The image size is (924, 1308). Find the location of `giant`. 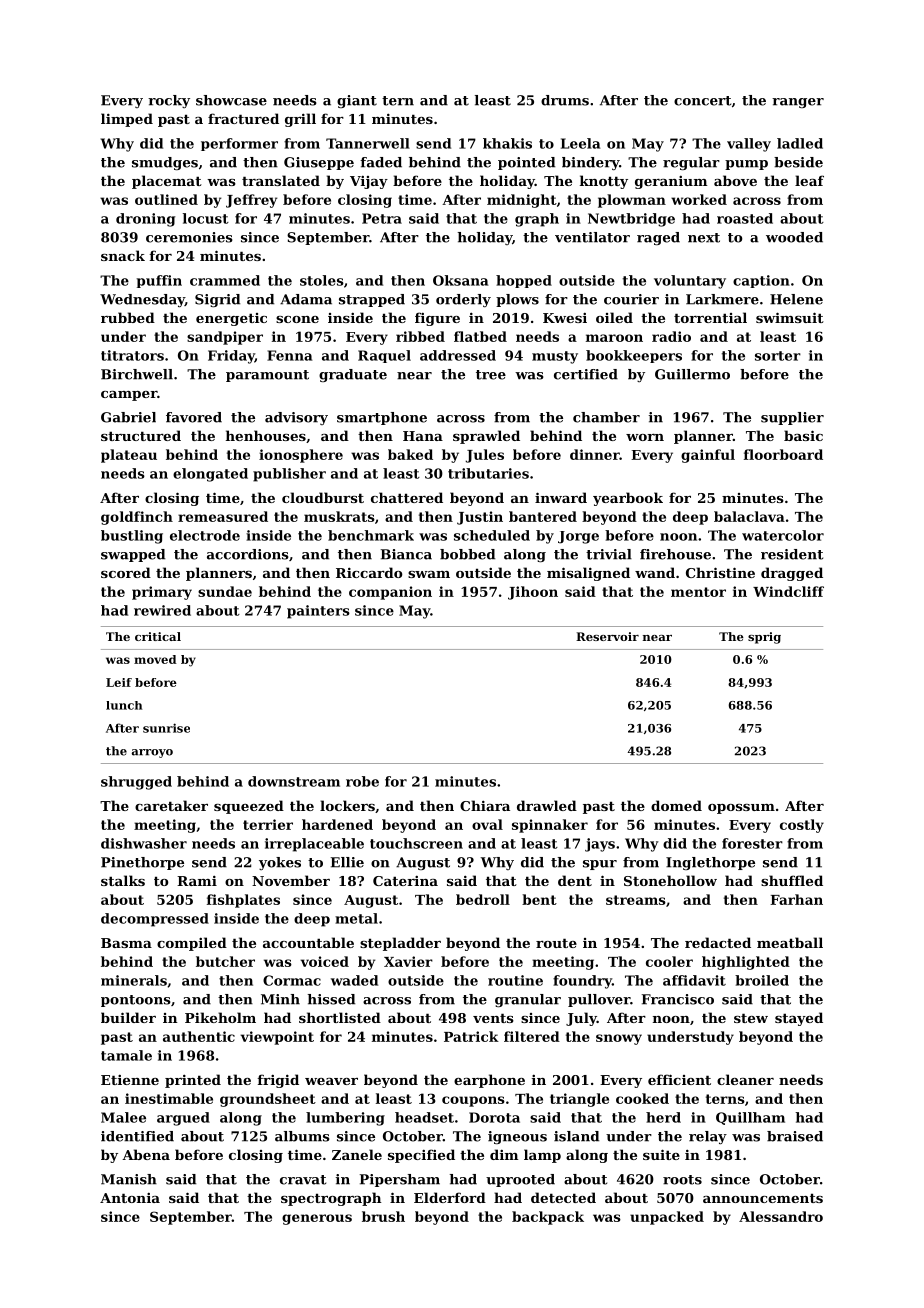

giant is located at coordinates (357, 101).
